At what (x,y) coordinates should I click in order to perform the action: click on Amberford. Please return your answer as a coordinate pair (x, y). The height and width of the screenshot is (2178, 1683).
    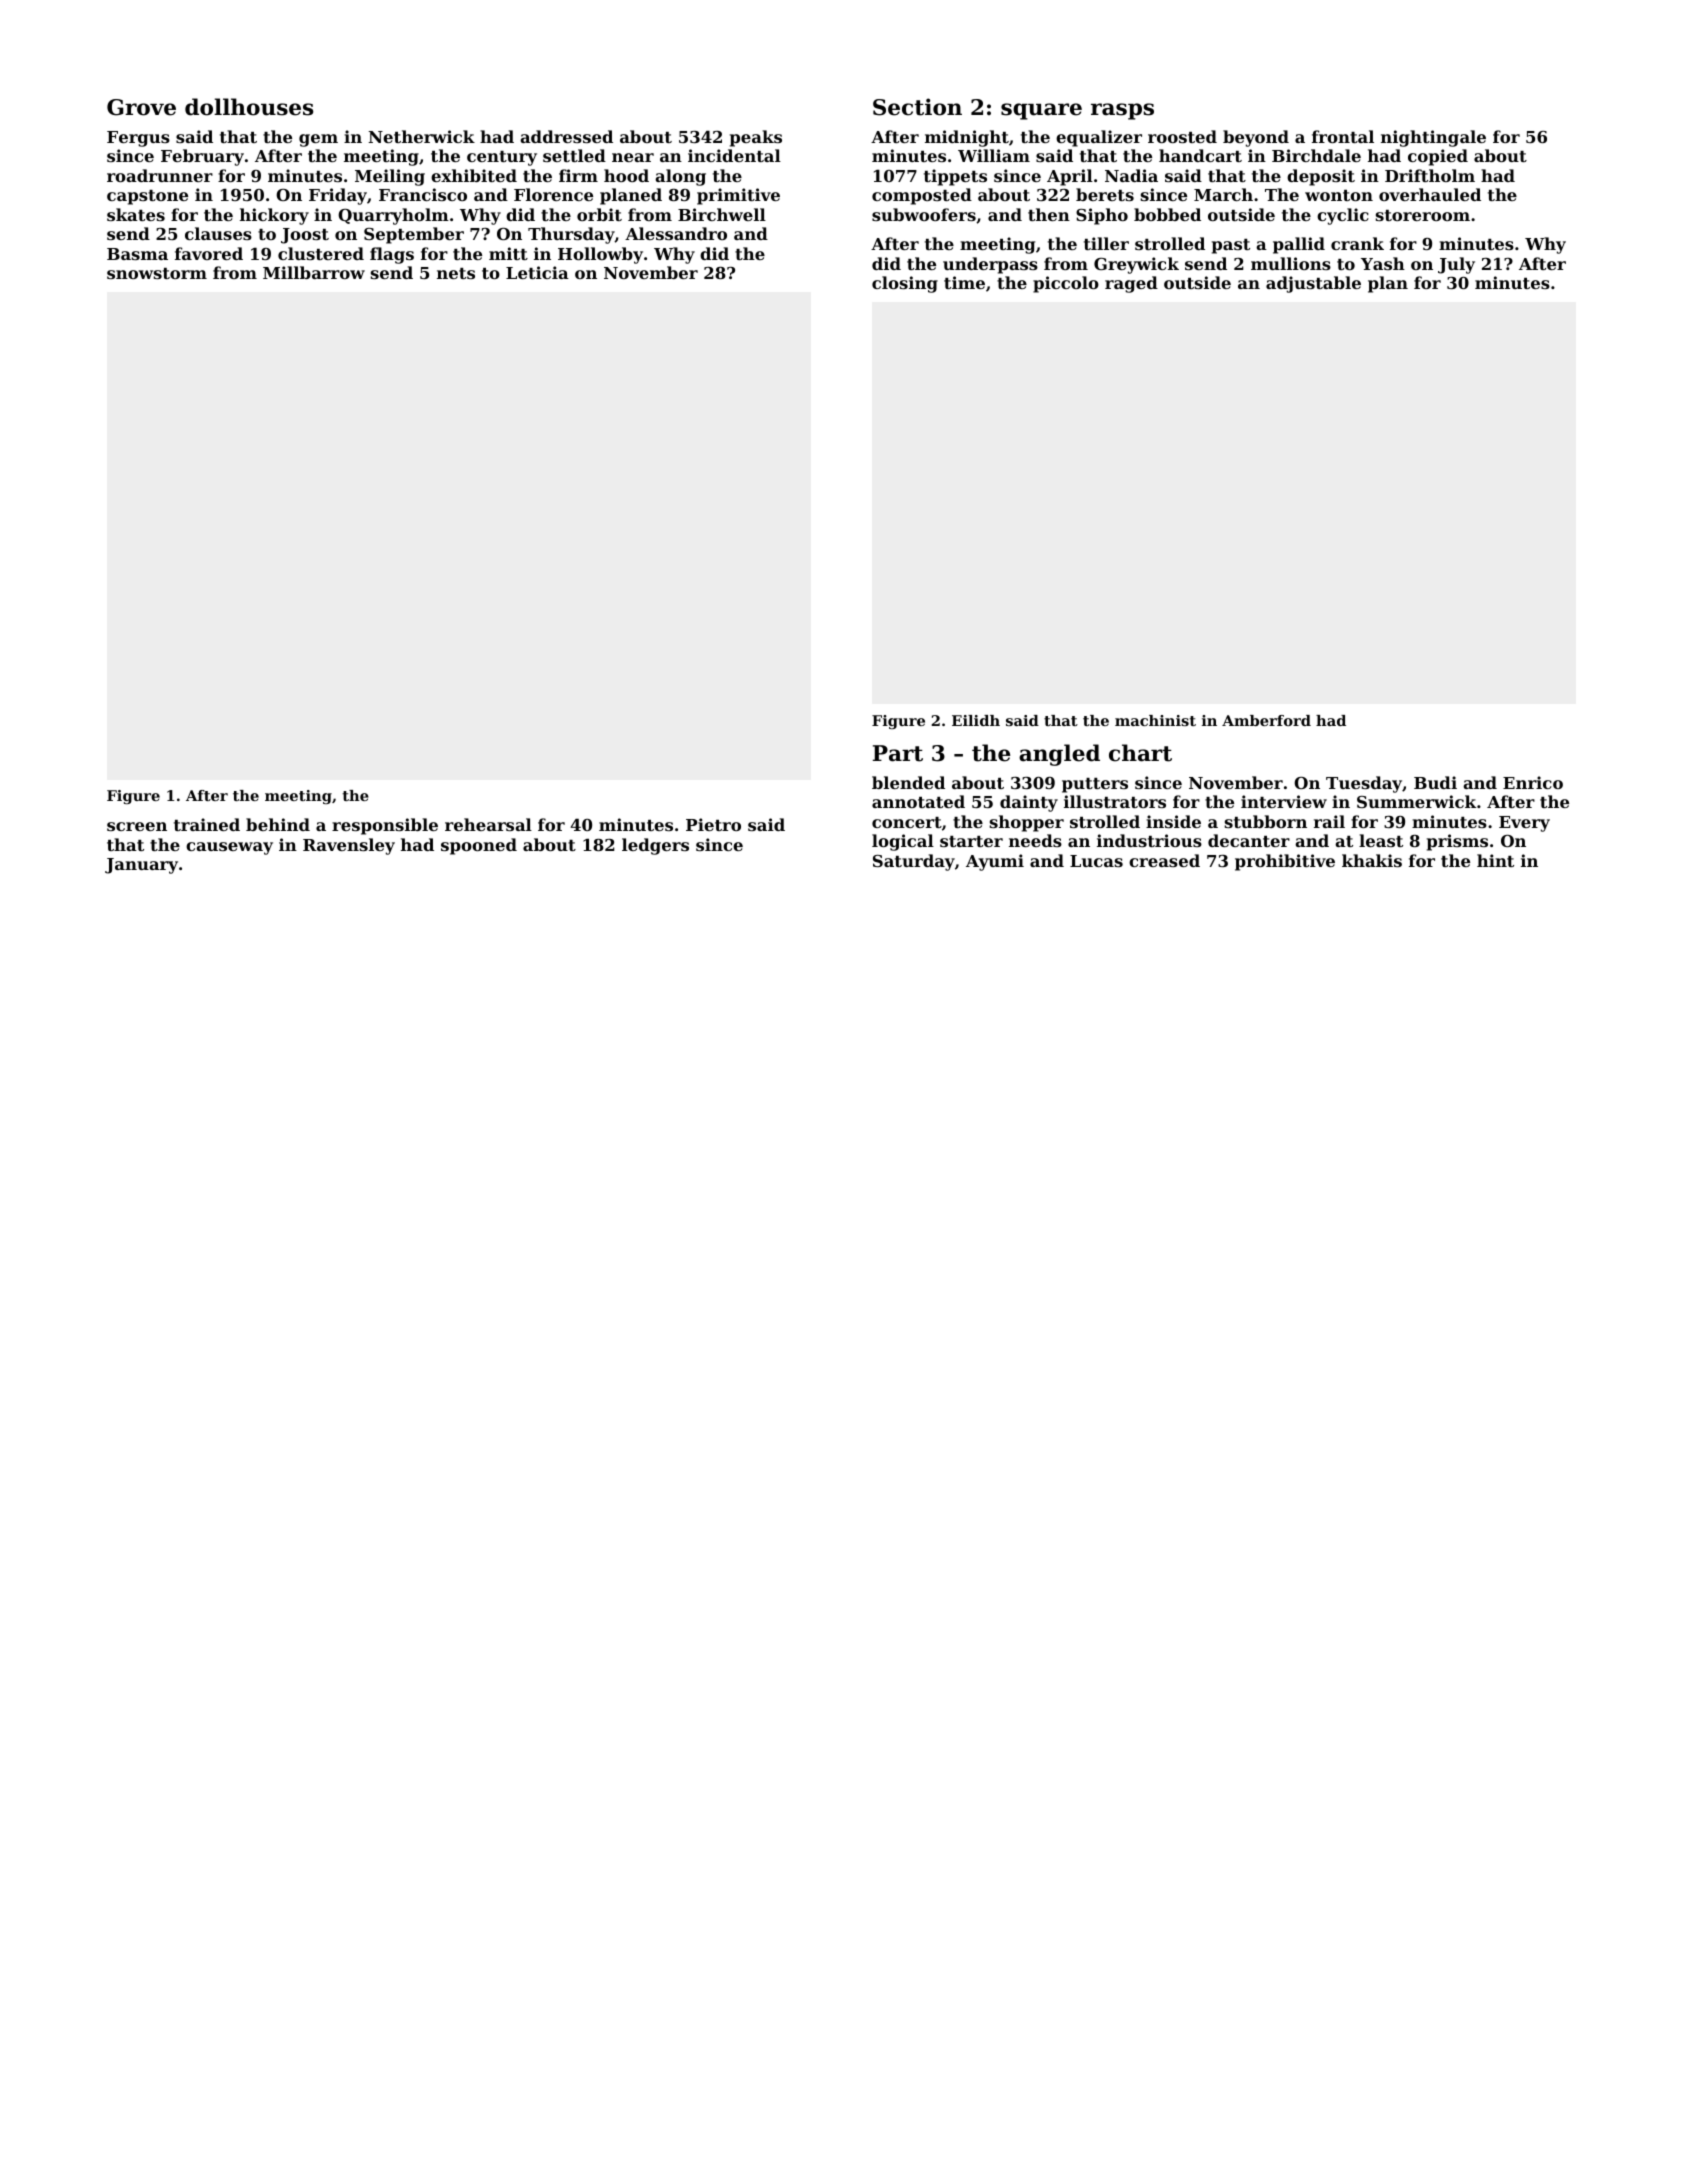
    Looking at the image, I should click on (1266, 720).
